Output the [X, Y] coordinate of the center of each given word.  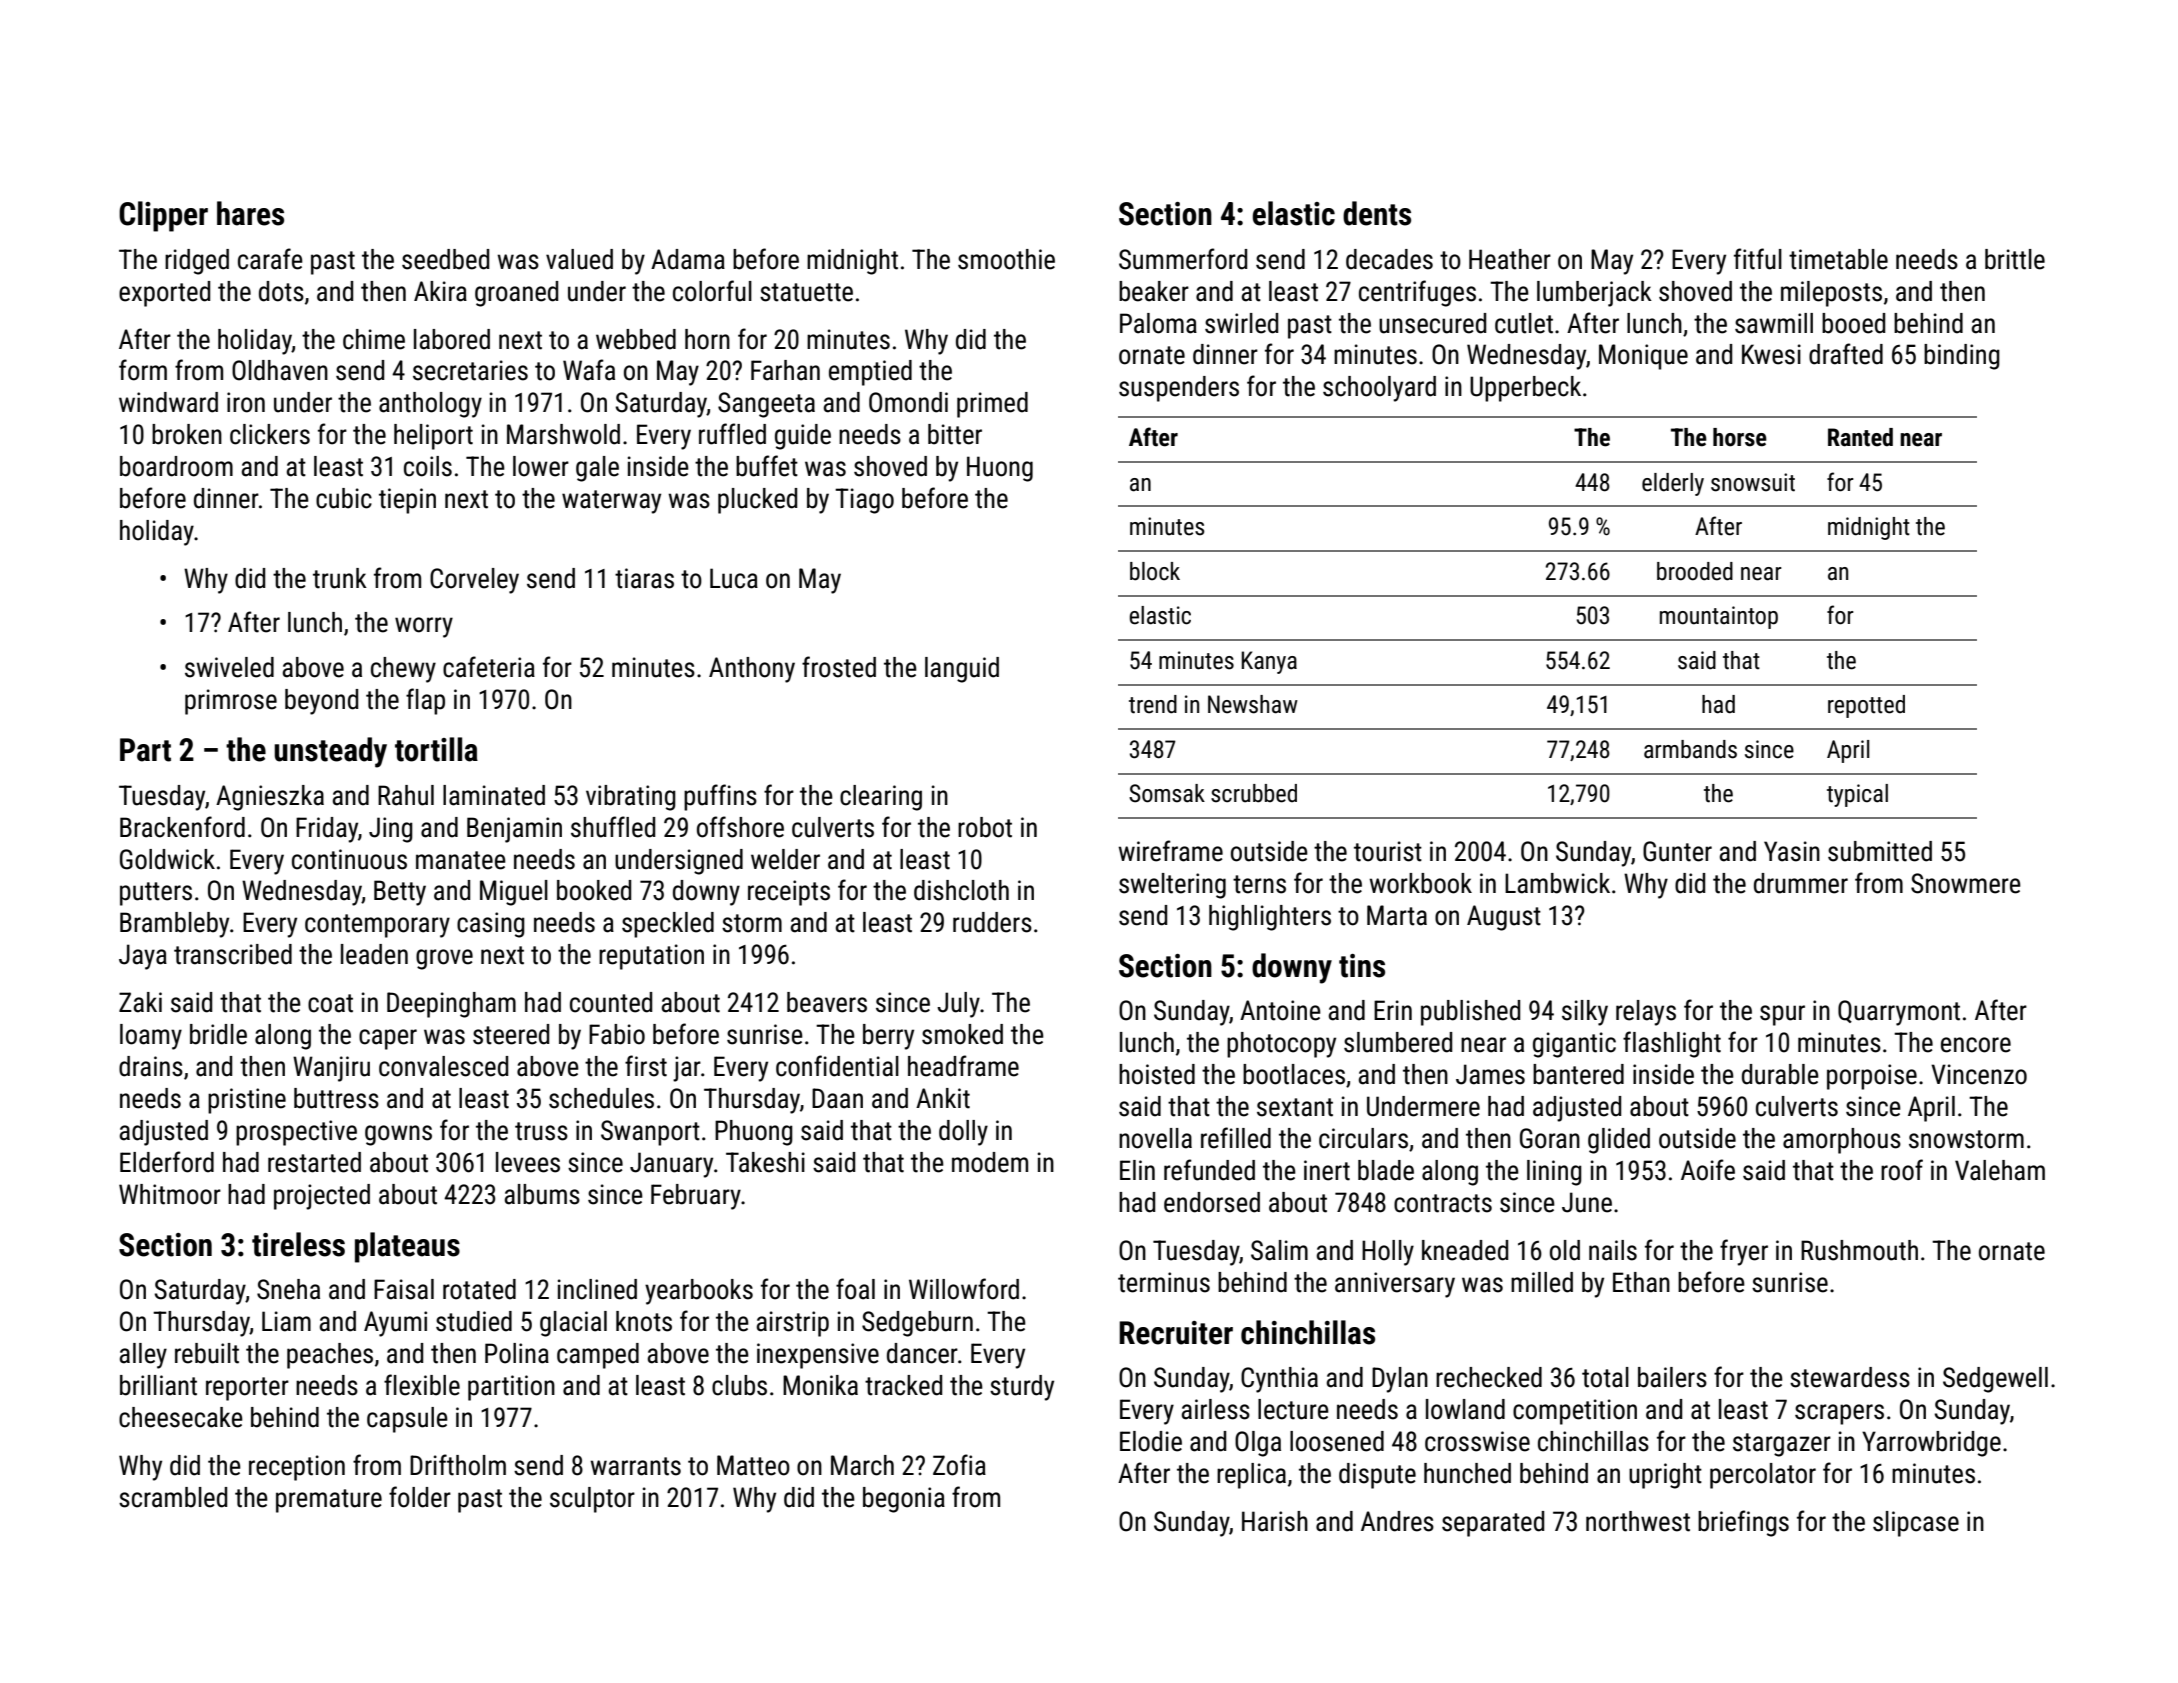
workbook [1420, 883]
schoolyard [1379, 389]
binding [1962, 357]
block [1155, 571]
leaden [374, 954]
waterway [611, 502]
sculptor [592, 1500]
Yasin [1792, 851]
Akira [440, 291]
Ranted [1860, 437]
